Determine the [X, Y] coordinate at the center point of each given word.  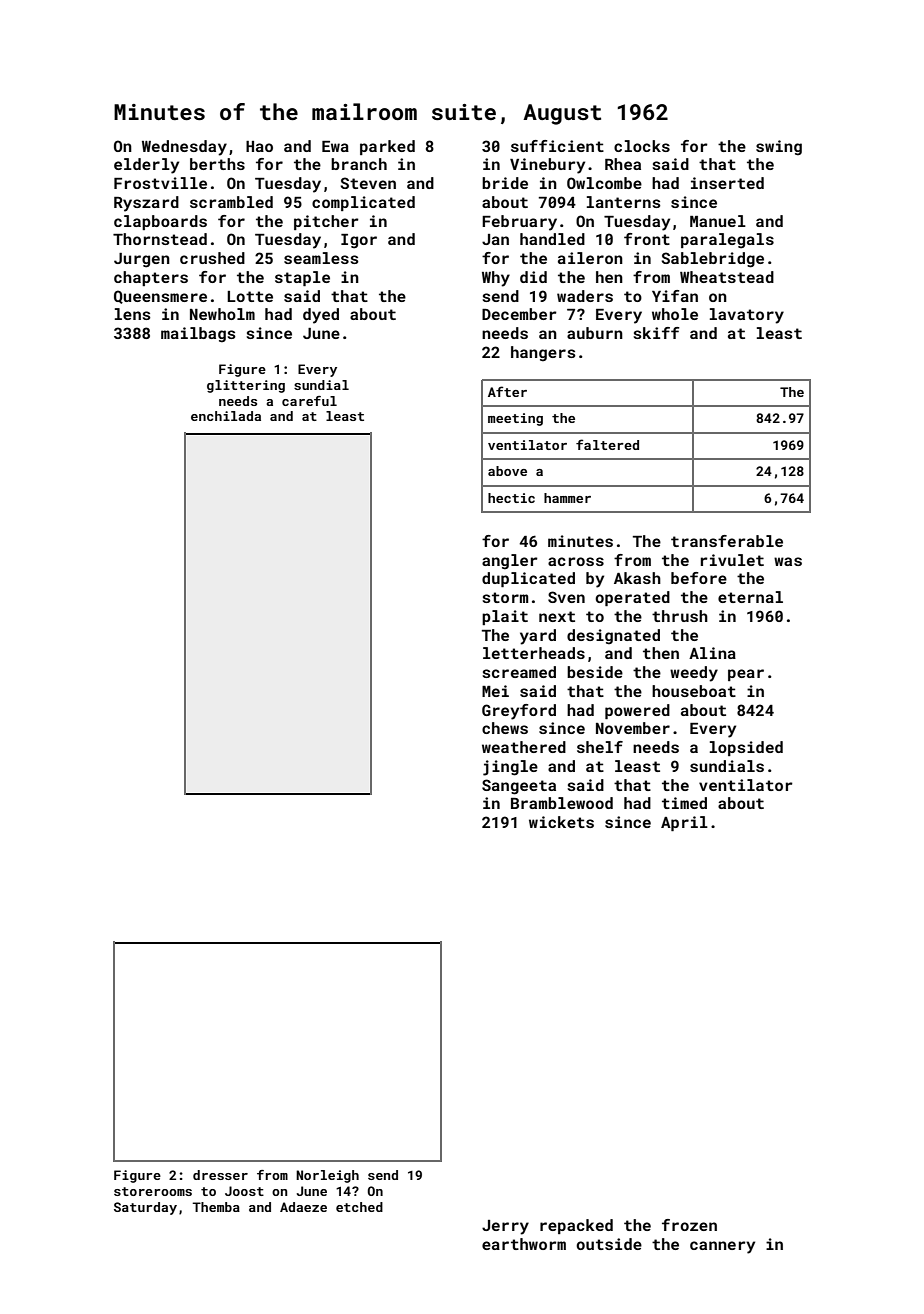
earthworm [524, 1244]
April [684, 823]
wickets [561, 822]
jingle [510, 768]
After [507, 391]
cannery [722, 1247]
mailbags [198, 335]
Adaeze [303, 1207]
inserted [727, 183]
